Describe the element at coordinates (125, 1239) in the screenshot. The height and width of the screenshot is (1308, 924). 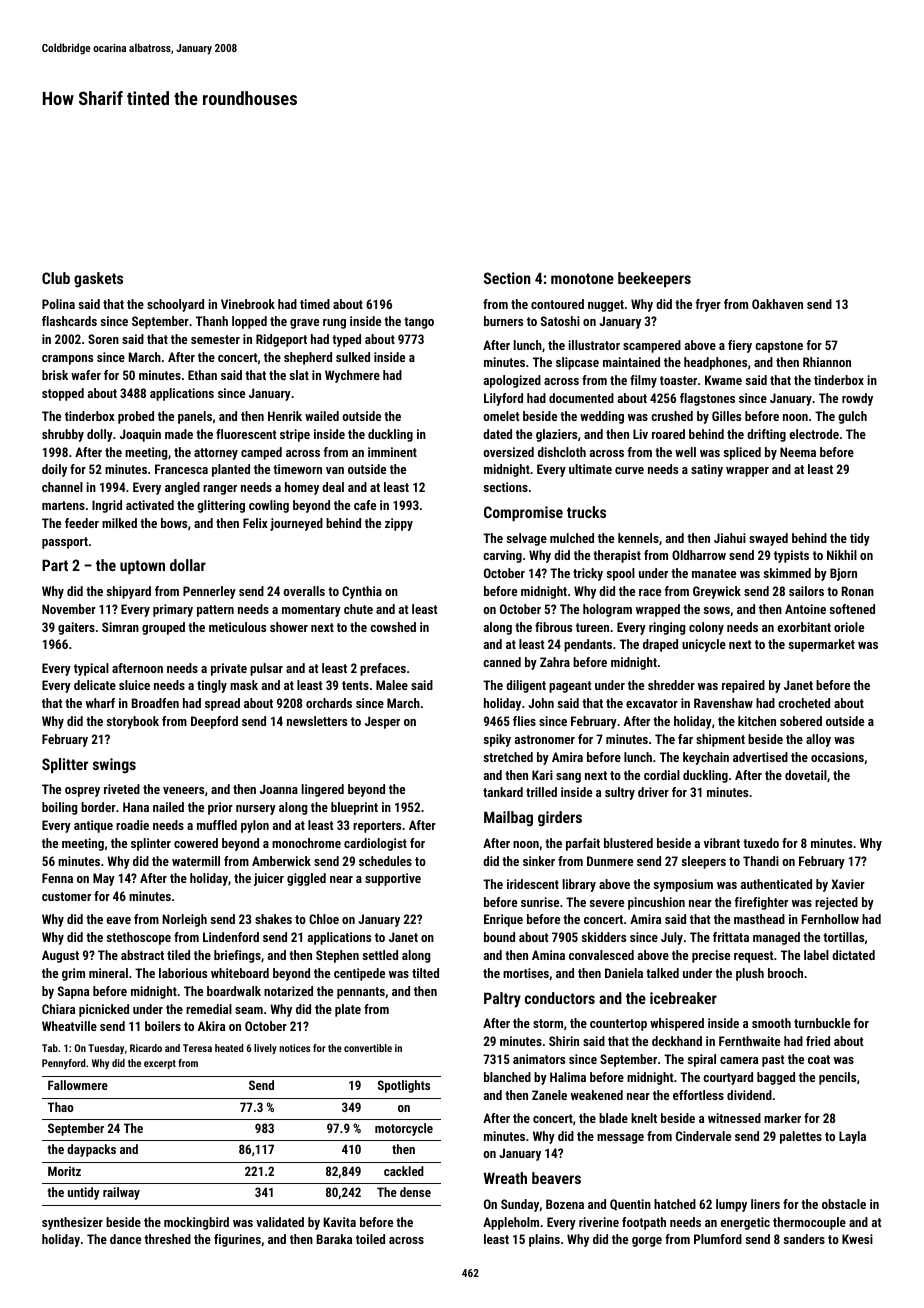
I see `dance` at that location.
